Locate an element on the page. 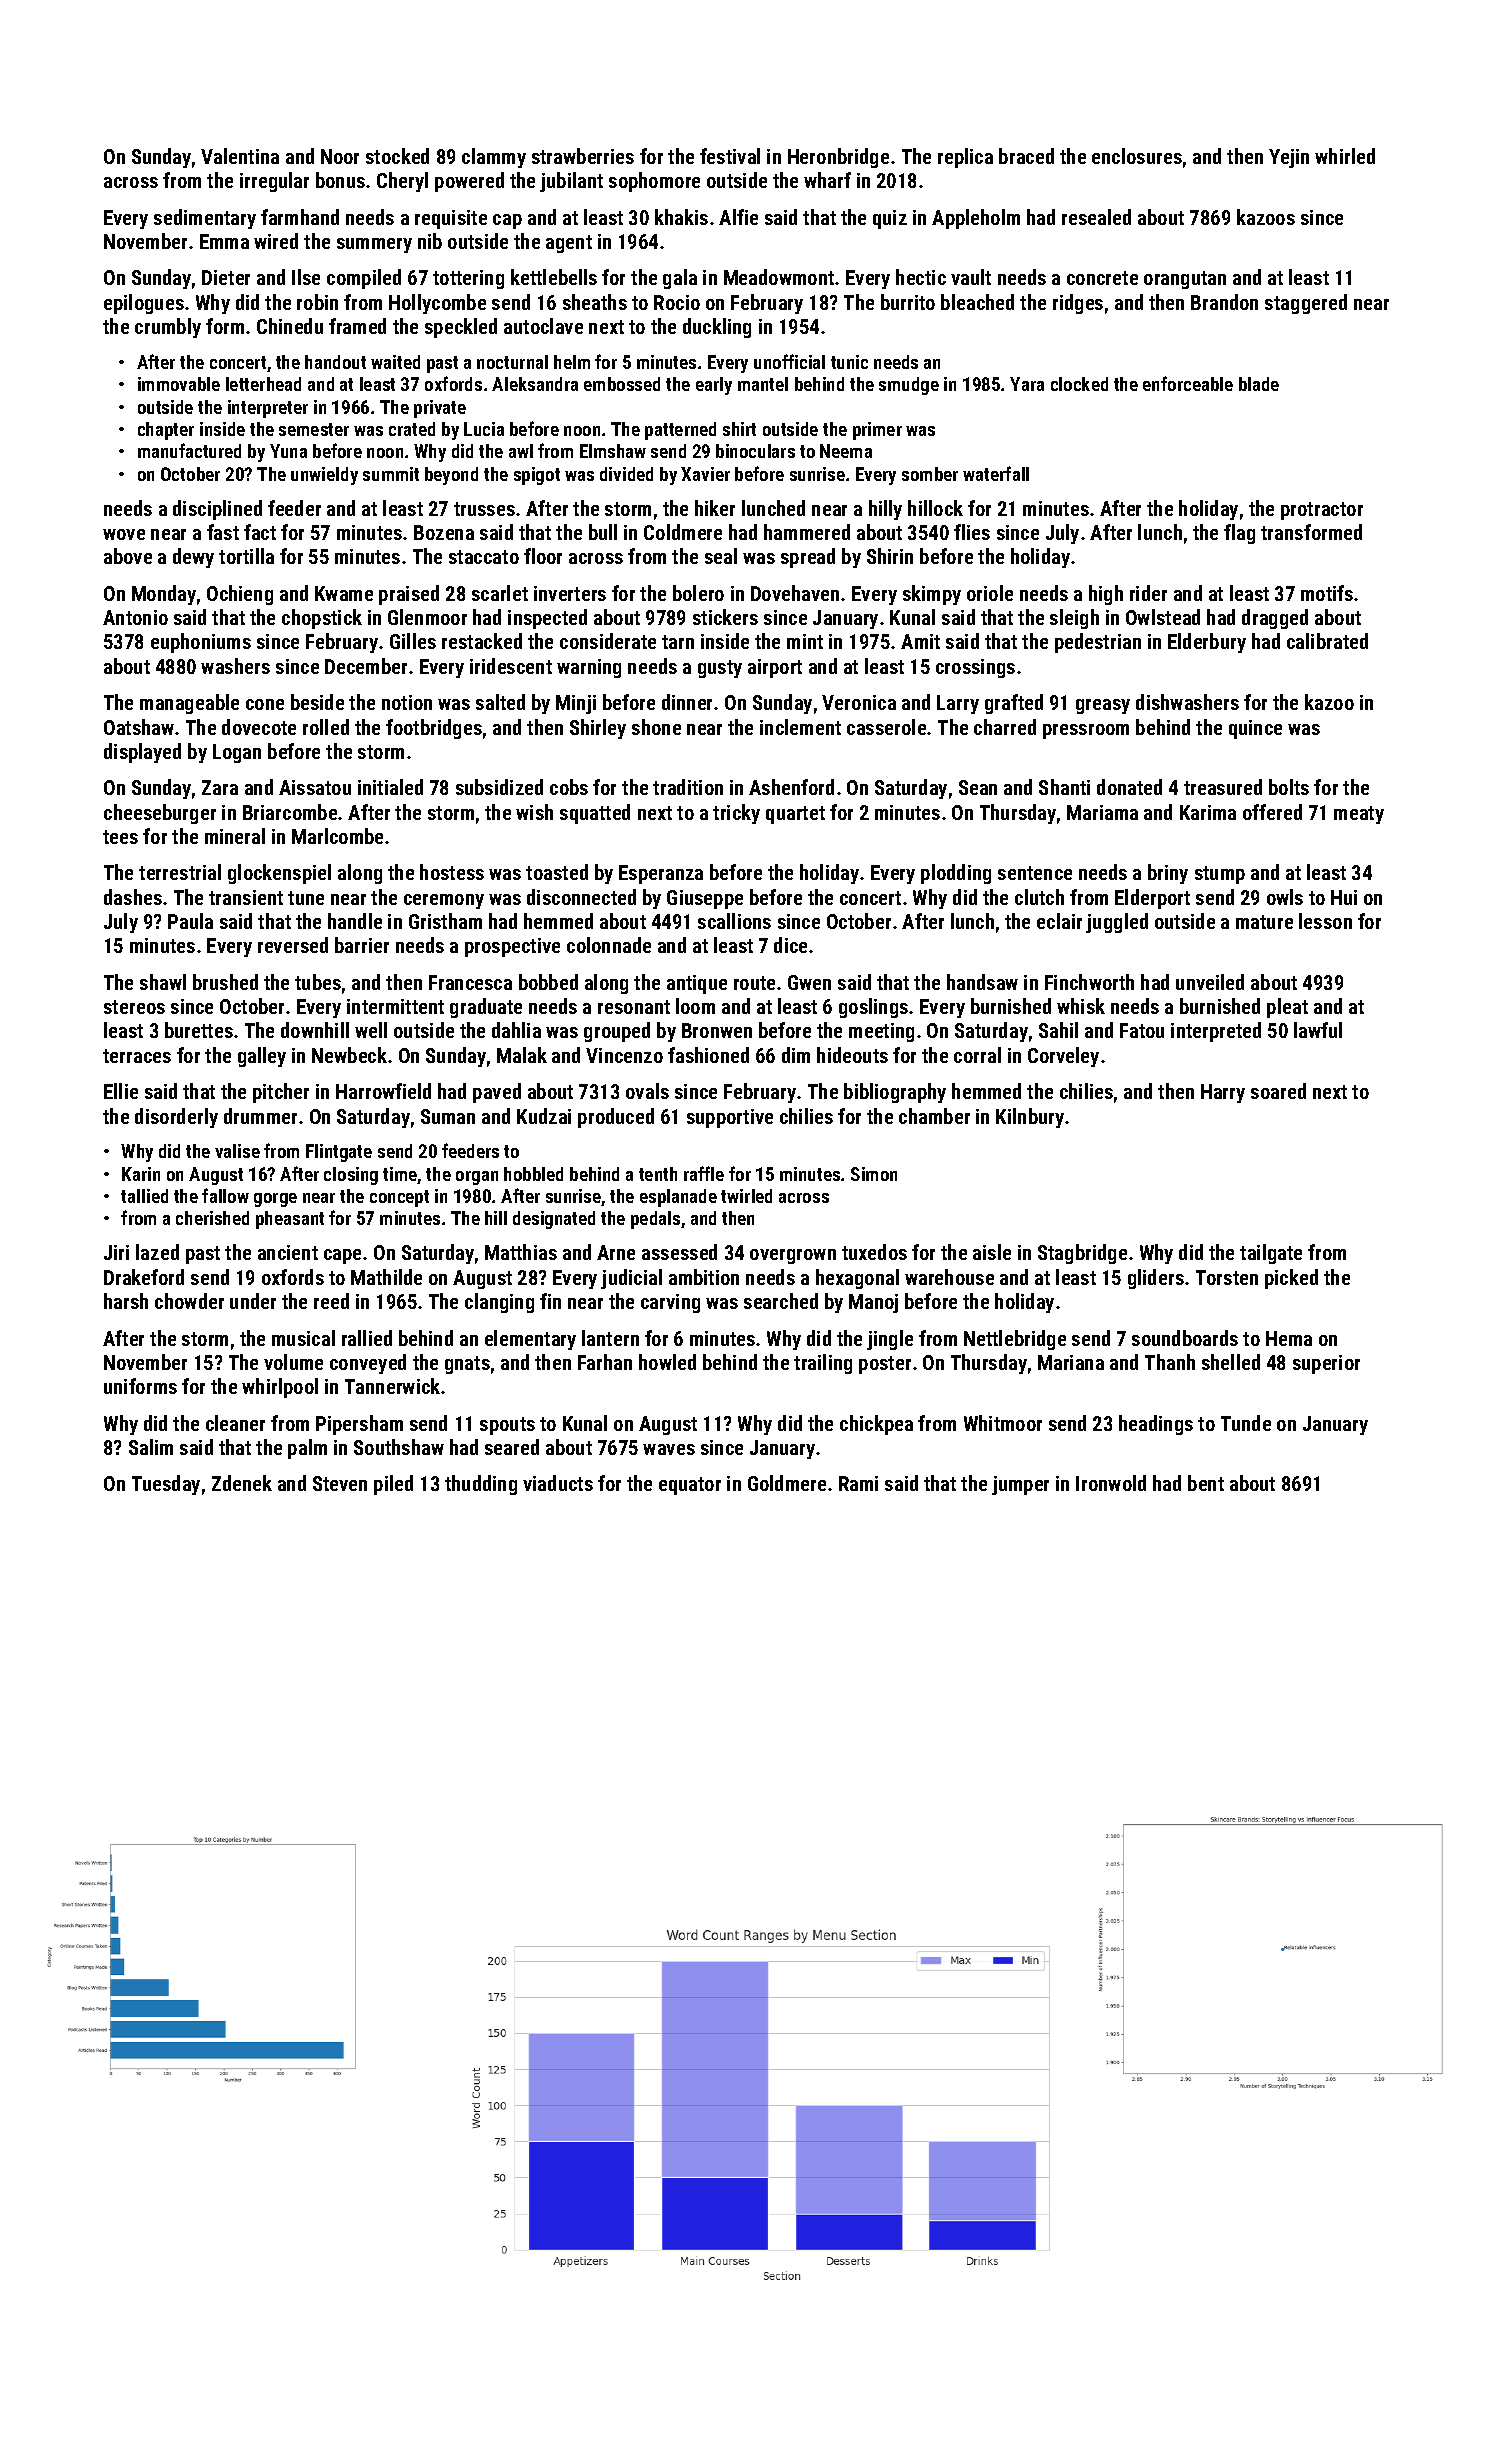 The image size is (1496, 2464). concrete is located at coordinates (1102, 278).
